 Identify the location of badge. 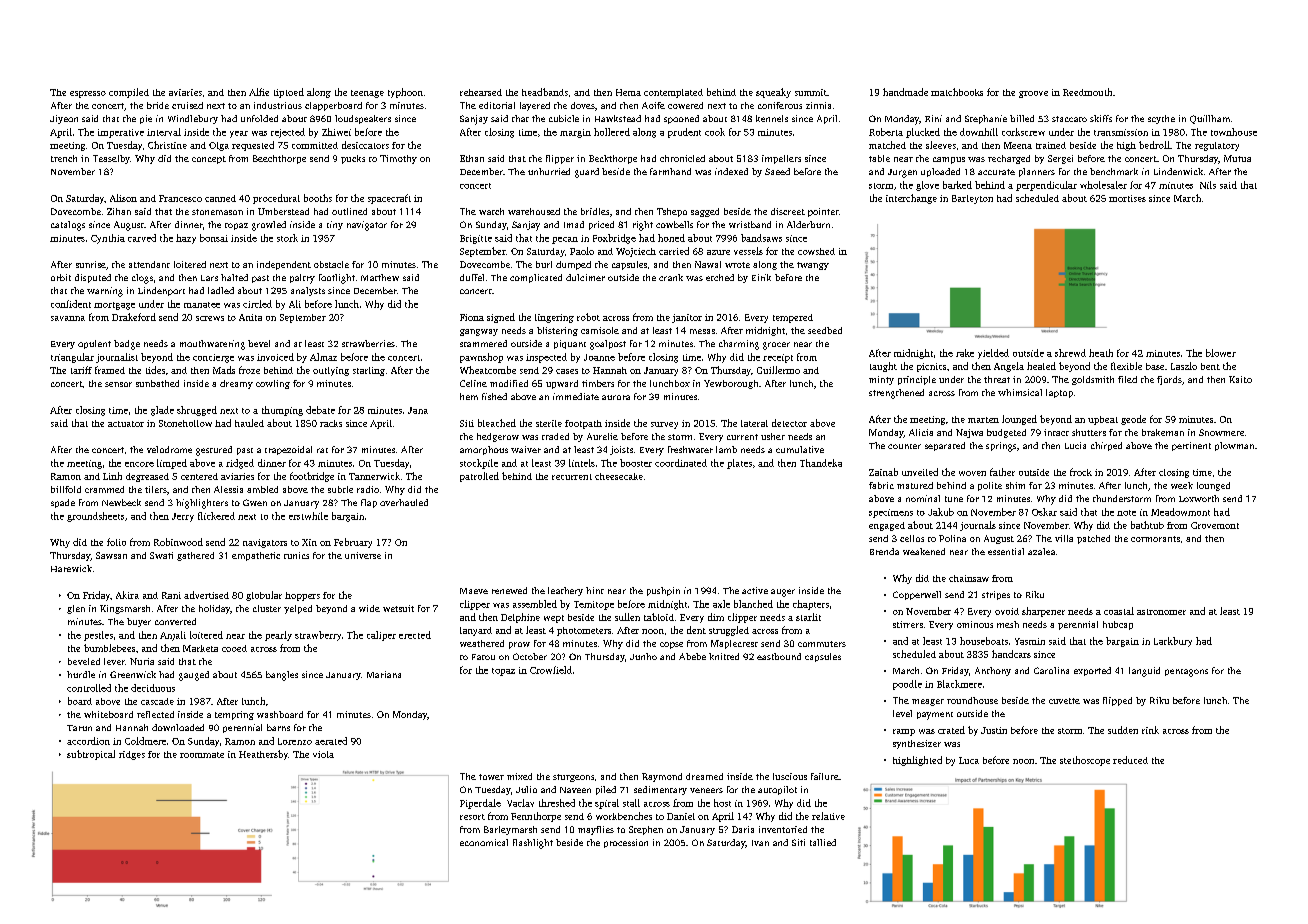
(127, 345).
